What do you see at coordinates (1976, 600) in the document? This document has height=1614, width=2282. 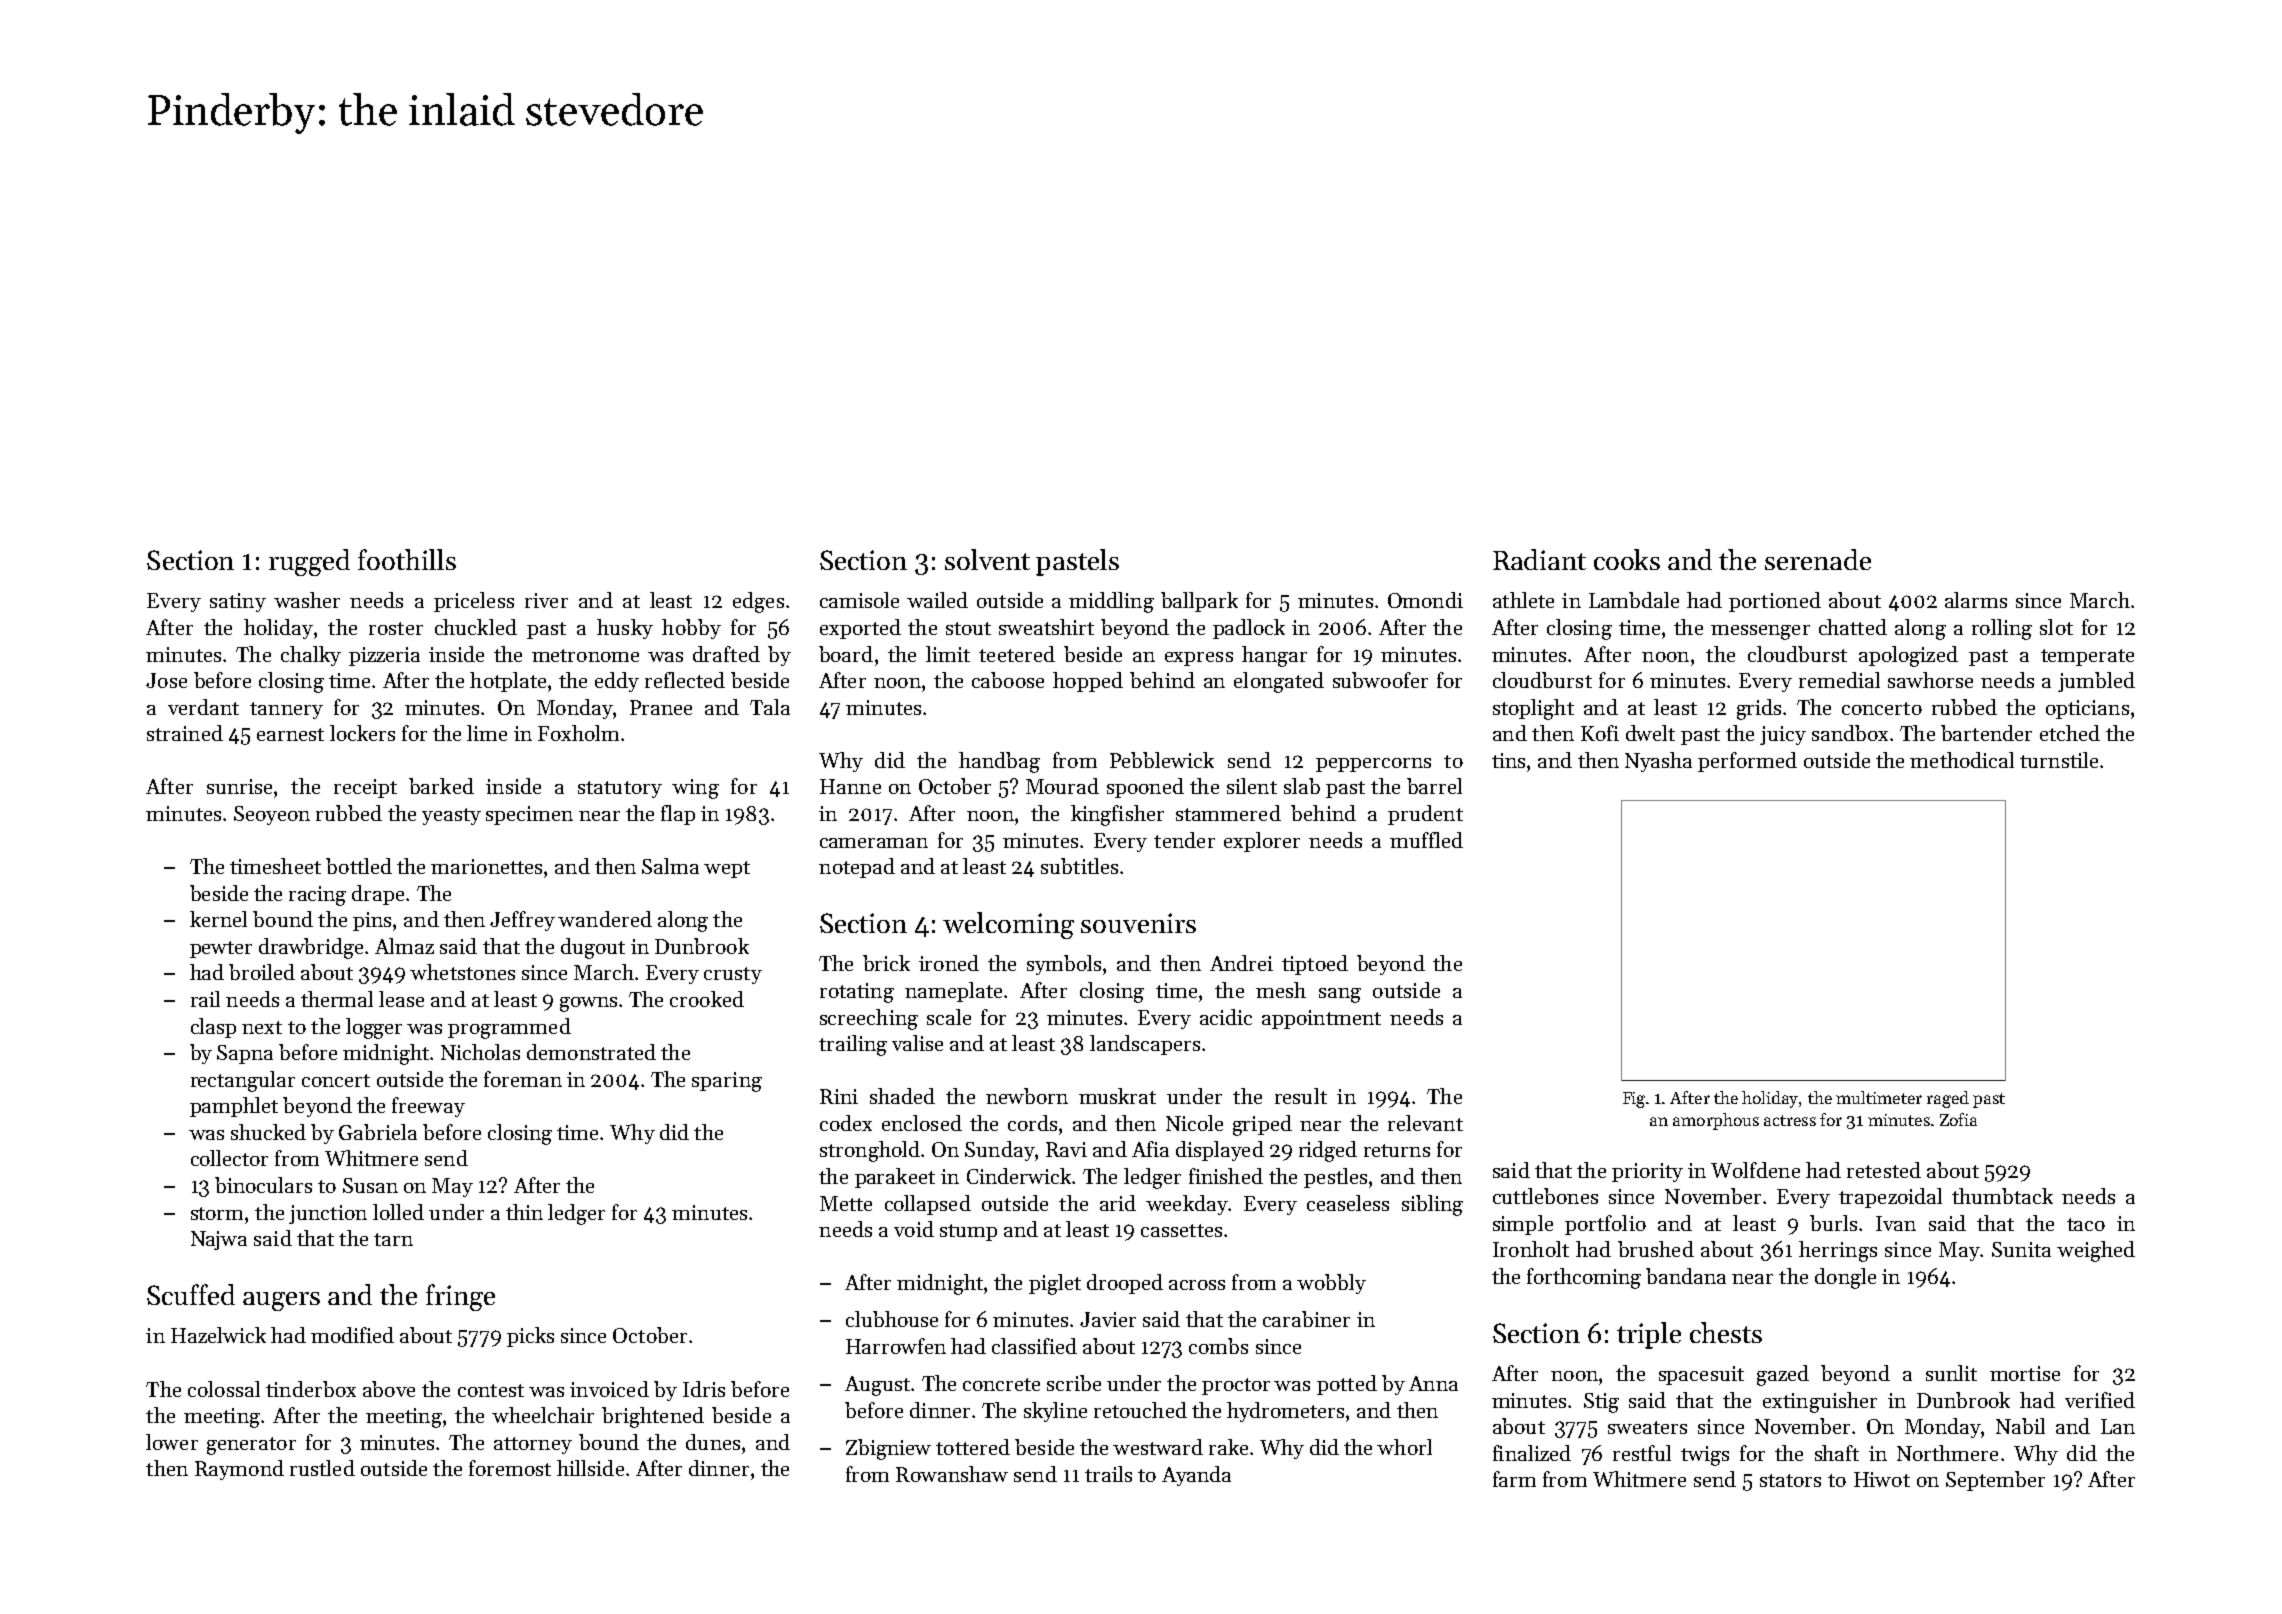 I see `alarms` at bounding box center [1976, 600].
